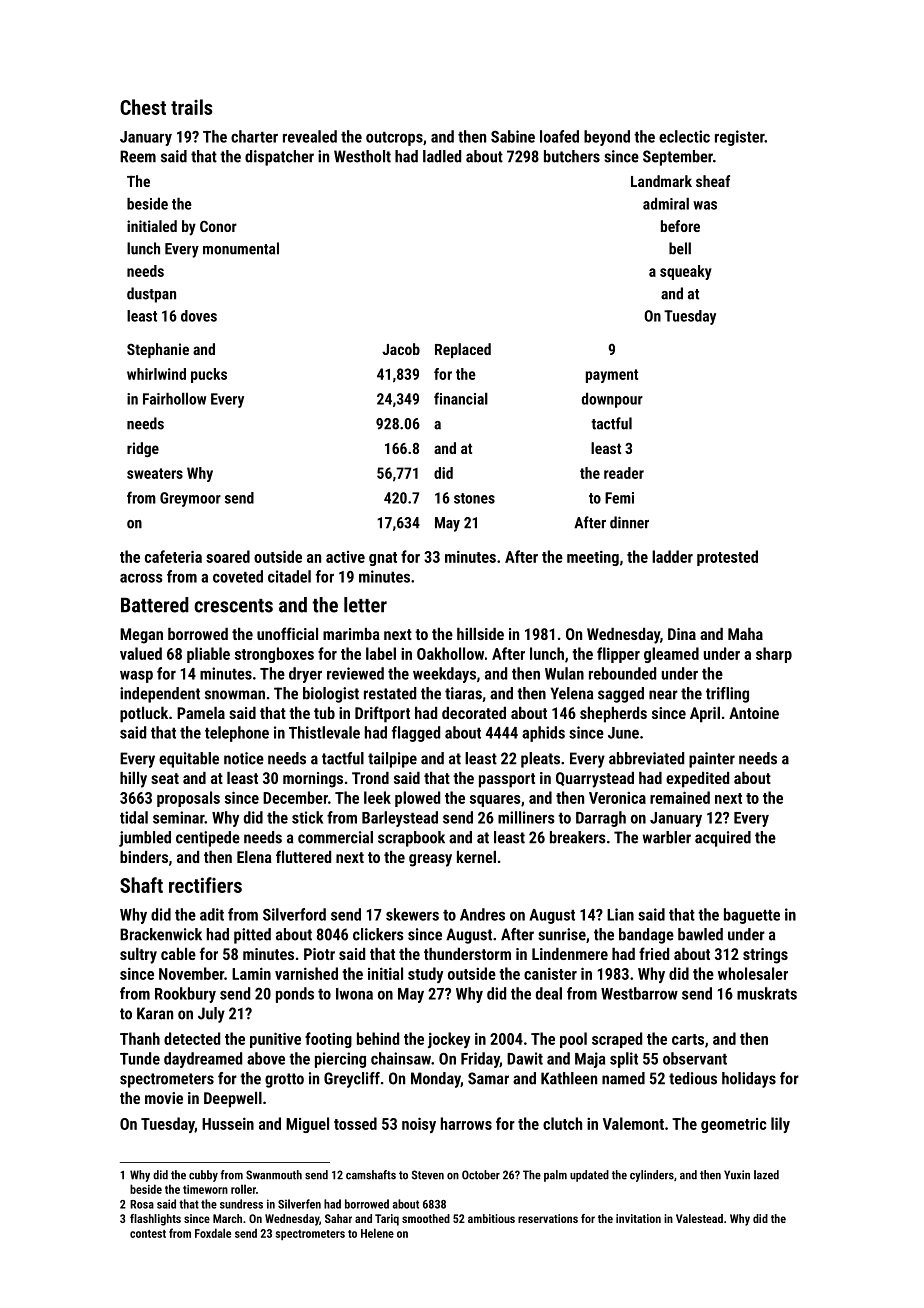 Image resolution: width=924 pixels, height=1308 pixels. What do you see at coordinates (143, 107) in the page?
I see `Chest` at bounding box center [143, 107].
